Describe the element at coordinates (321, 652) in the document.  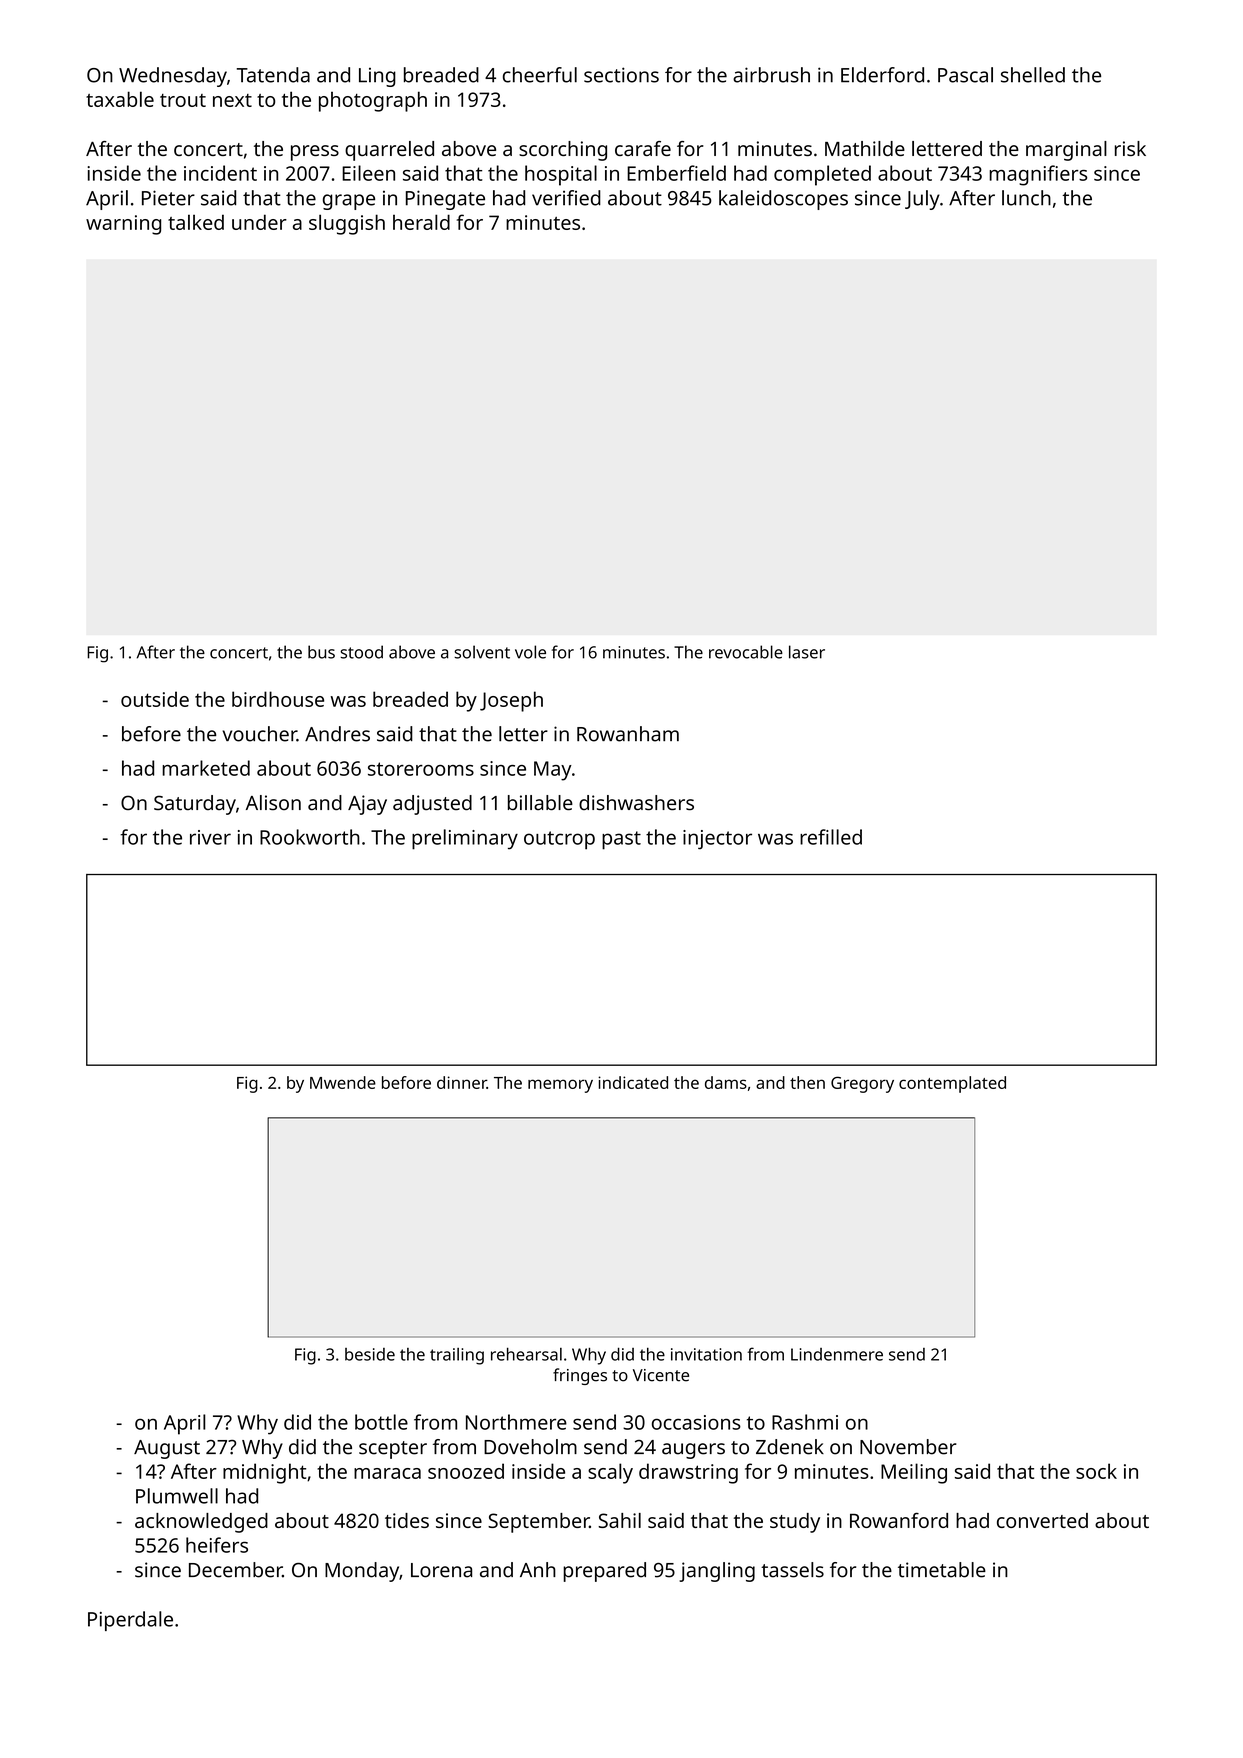
I see `bus` at that location.
